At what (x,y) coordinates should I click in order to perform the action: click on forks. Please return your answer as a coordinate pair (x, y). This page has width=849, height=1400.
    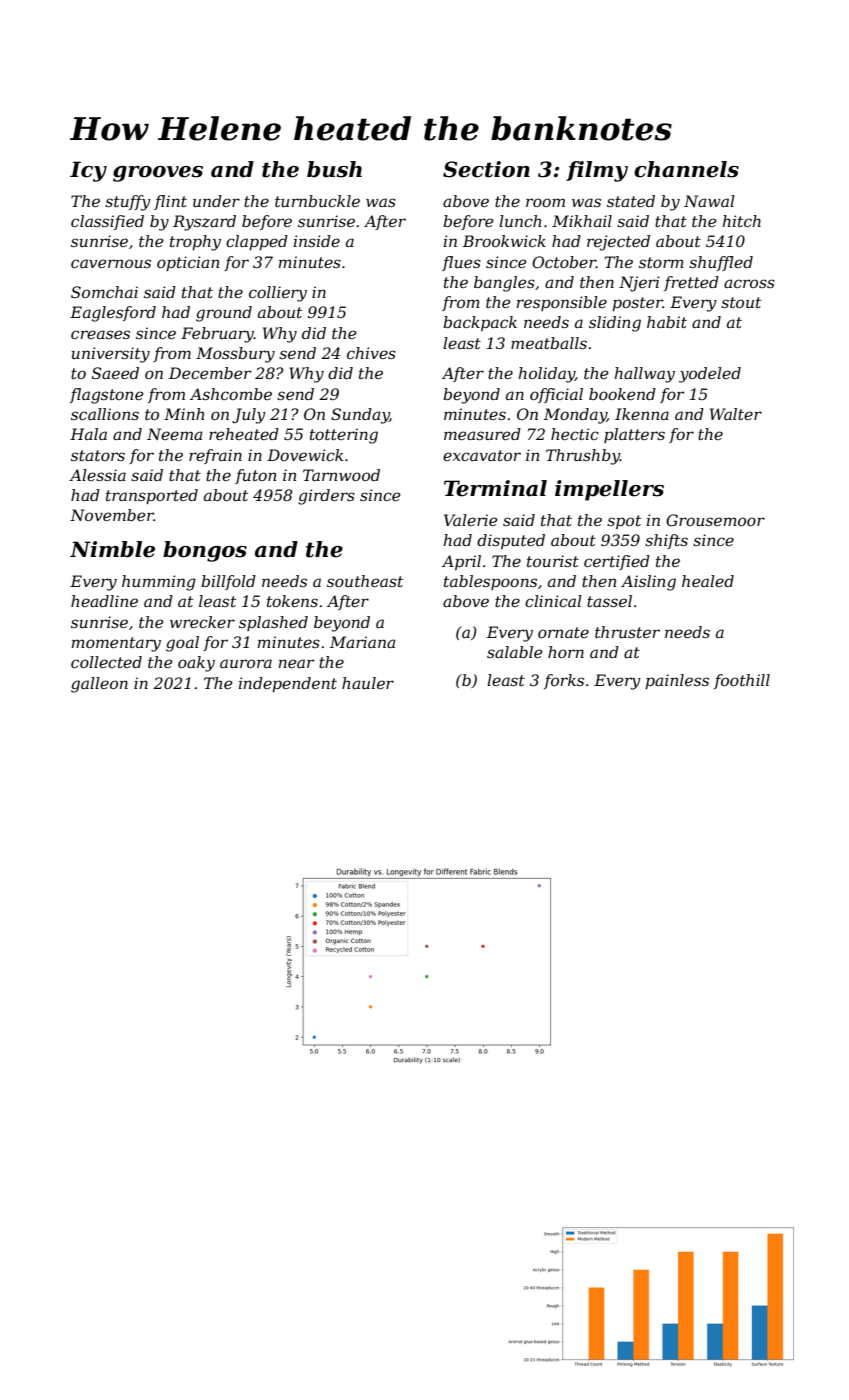
    Looking at the image, I should click on (564, 681).
